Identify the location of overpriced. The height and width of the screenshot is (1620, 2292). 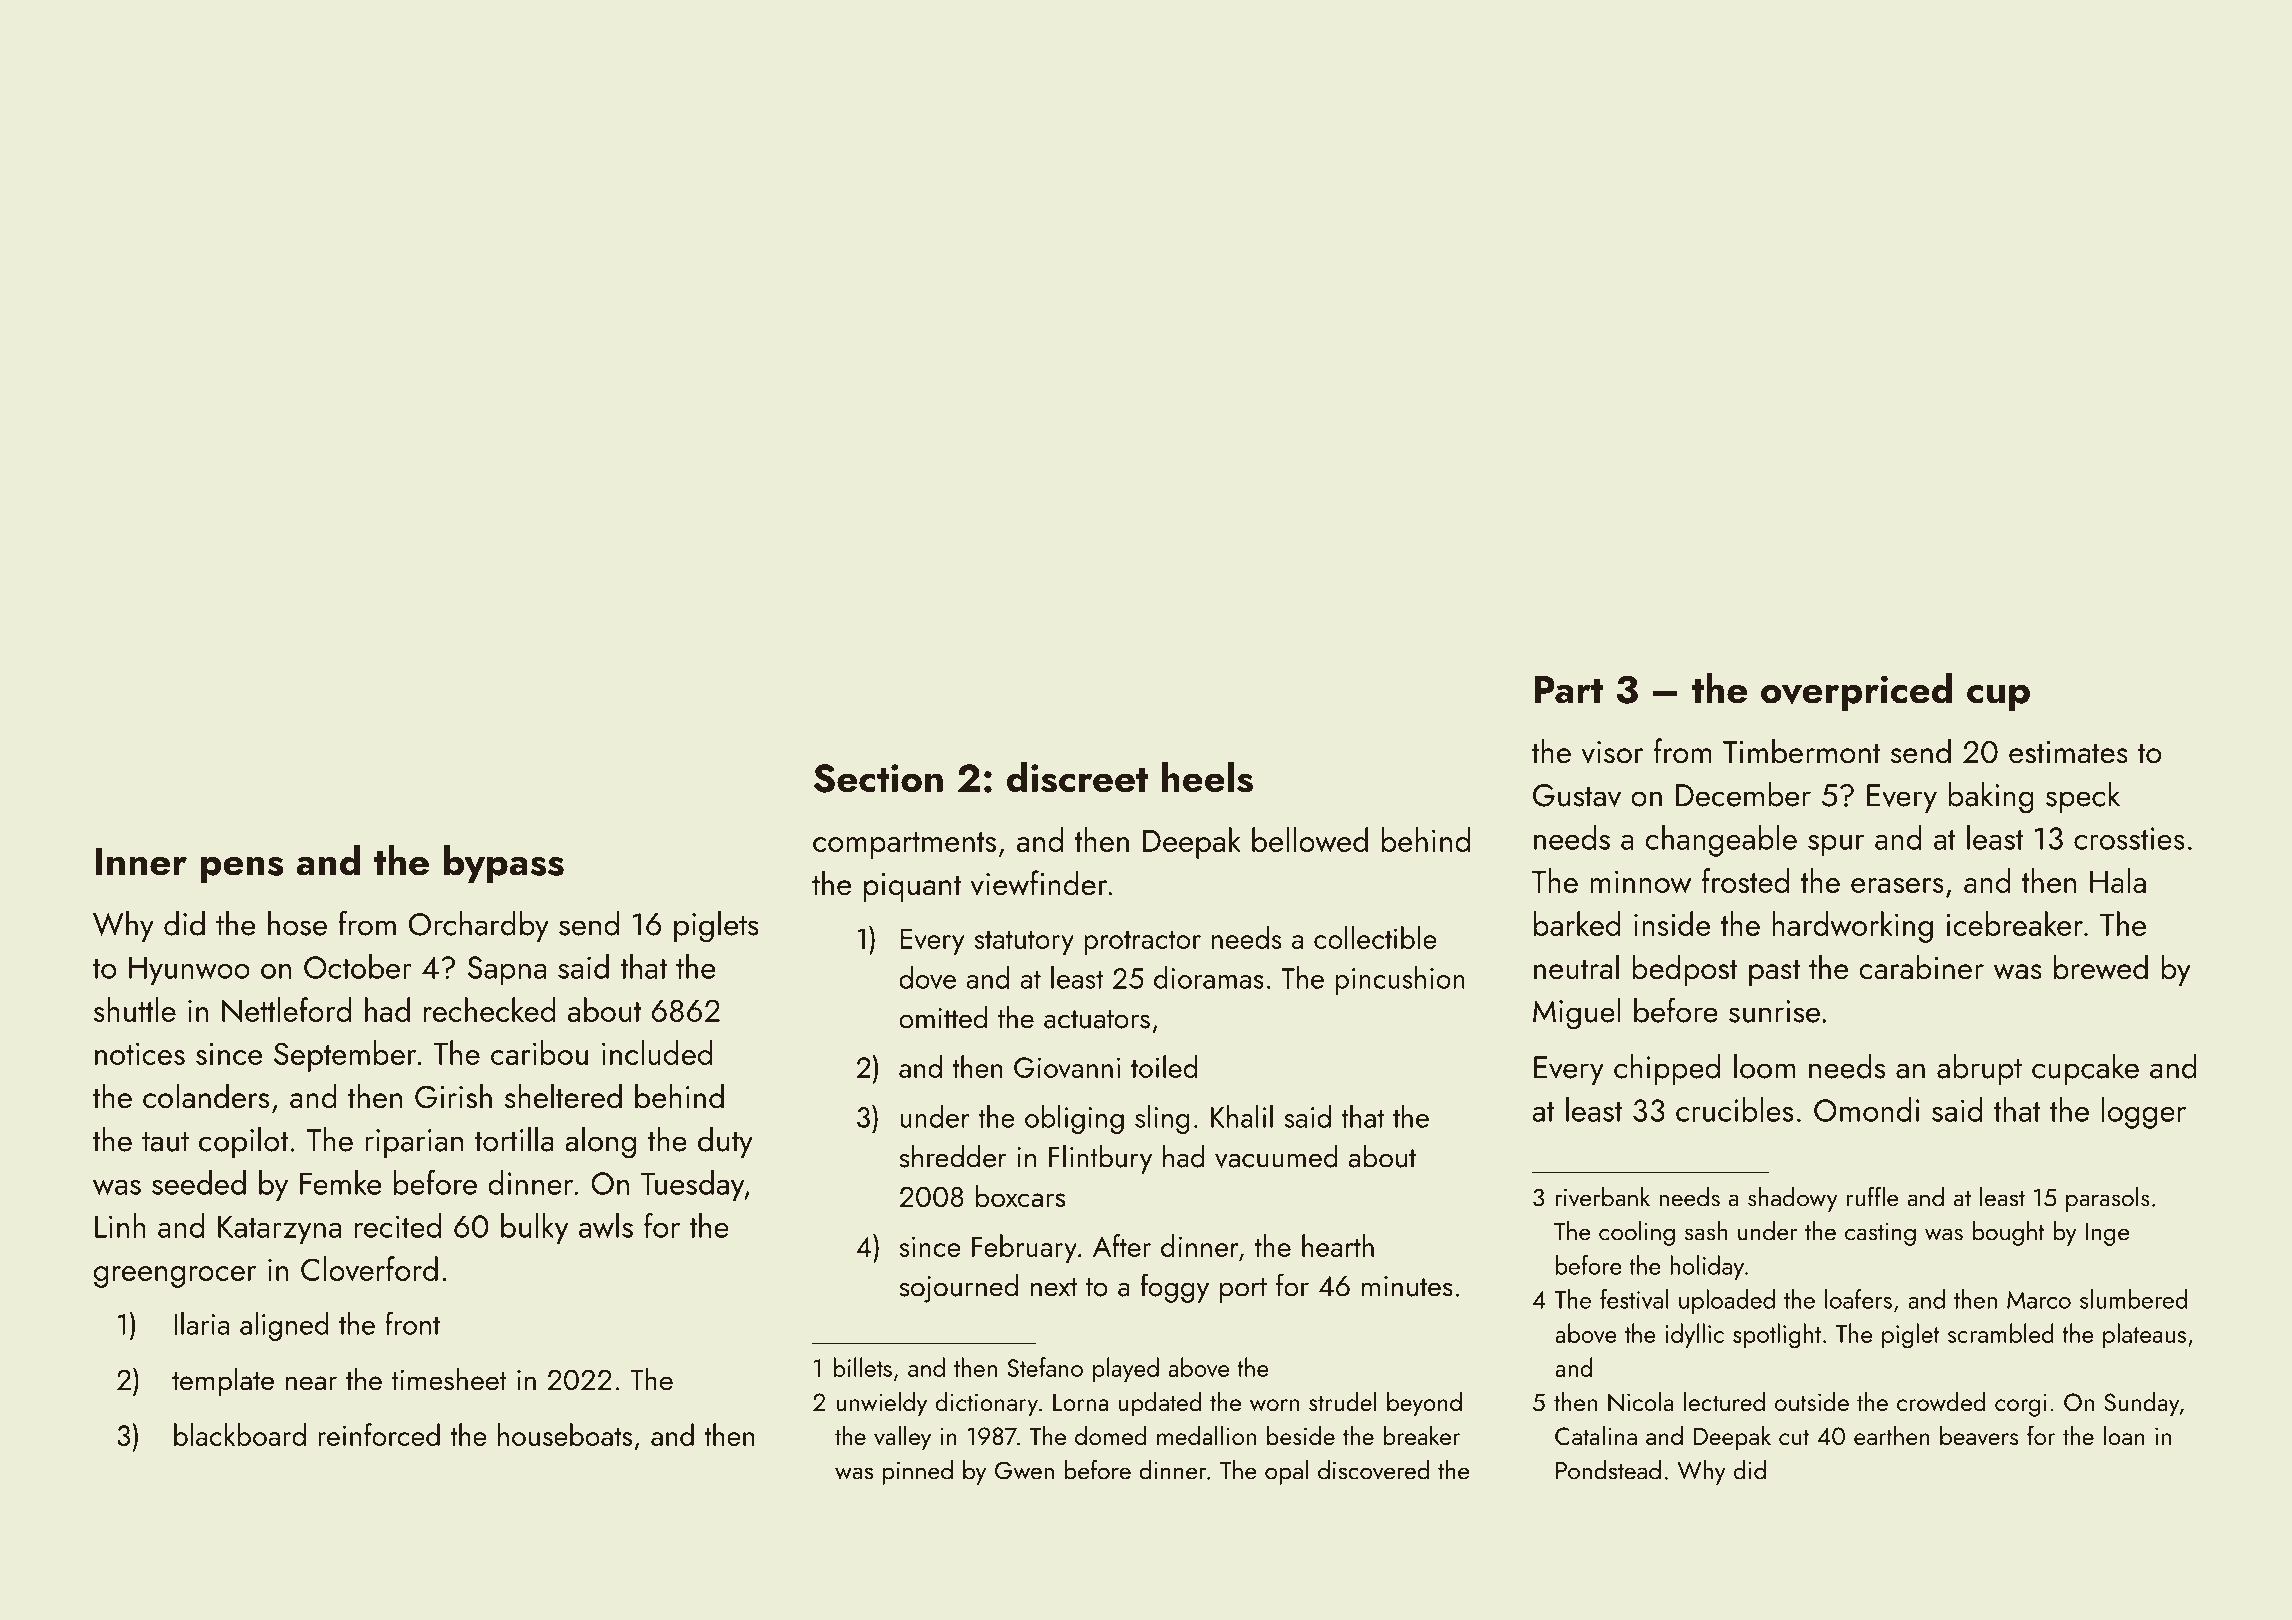
(1857, 692).
